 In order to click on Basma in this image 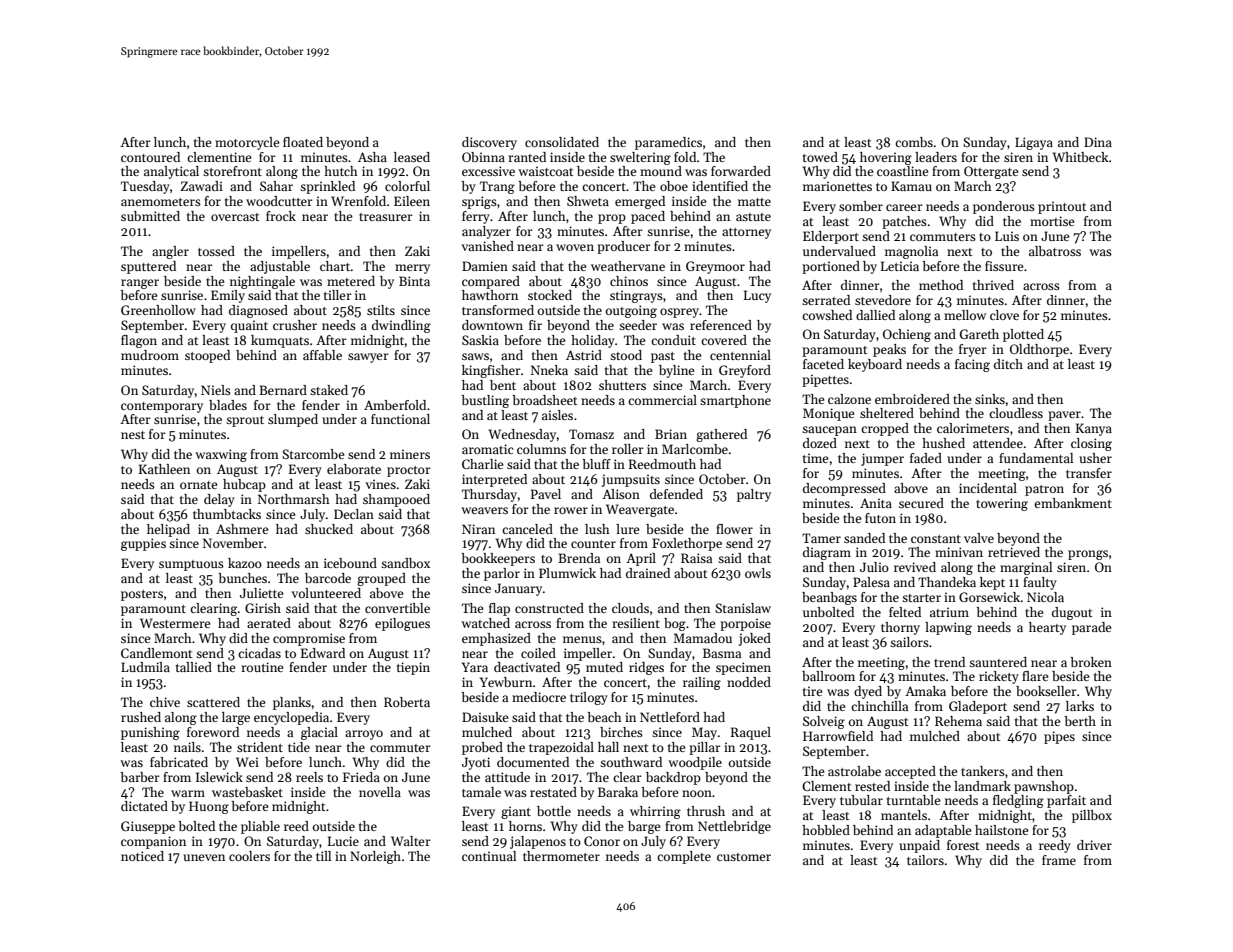, I will do `click(722, 653)`.
